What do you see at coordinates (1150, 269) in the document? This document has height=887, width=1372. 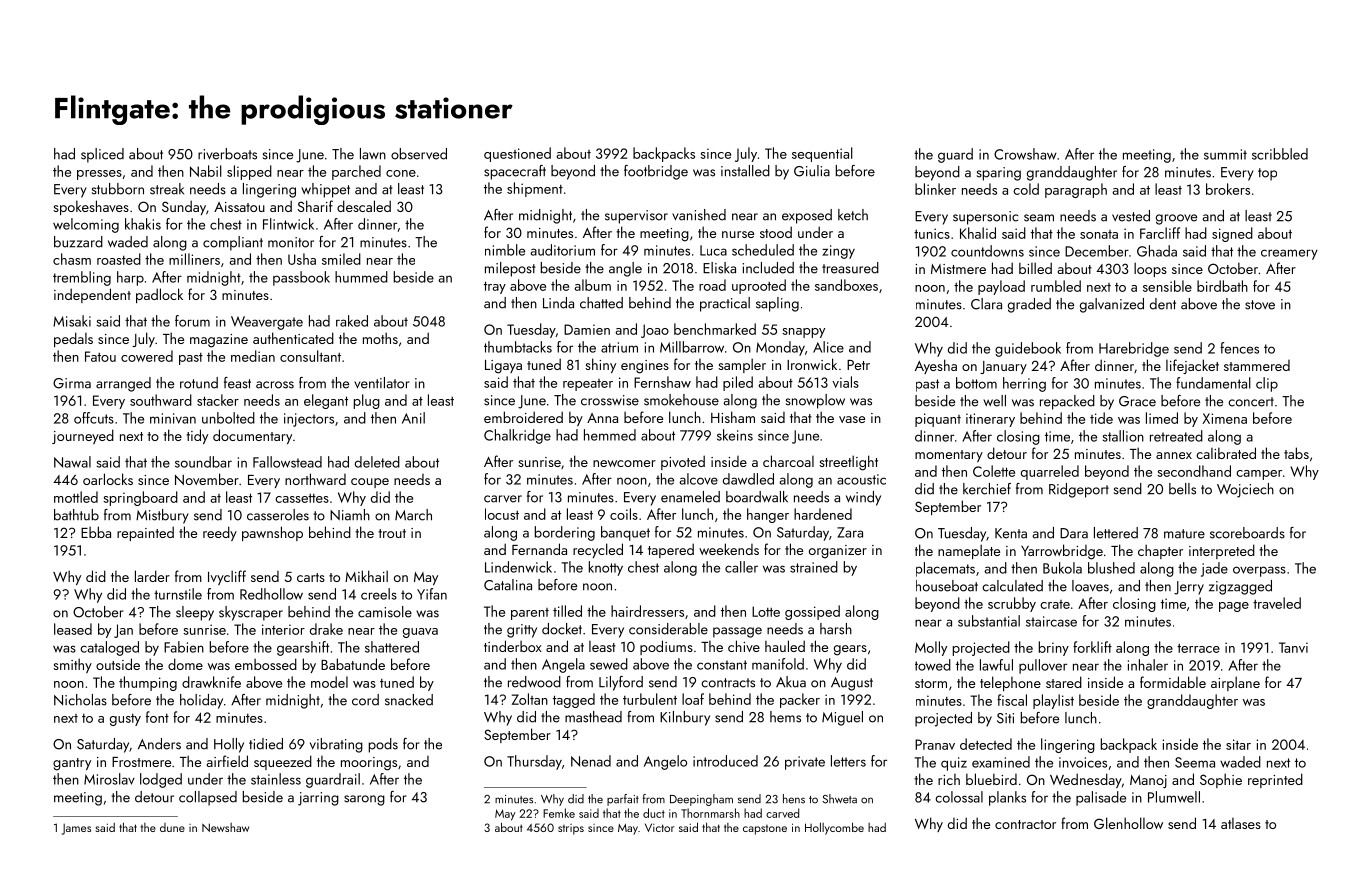 I see `loops` at bounding box center [1150, 269].
